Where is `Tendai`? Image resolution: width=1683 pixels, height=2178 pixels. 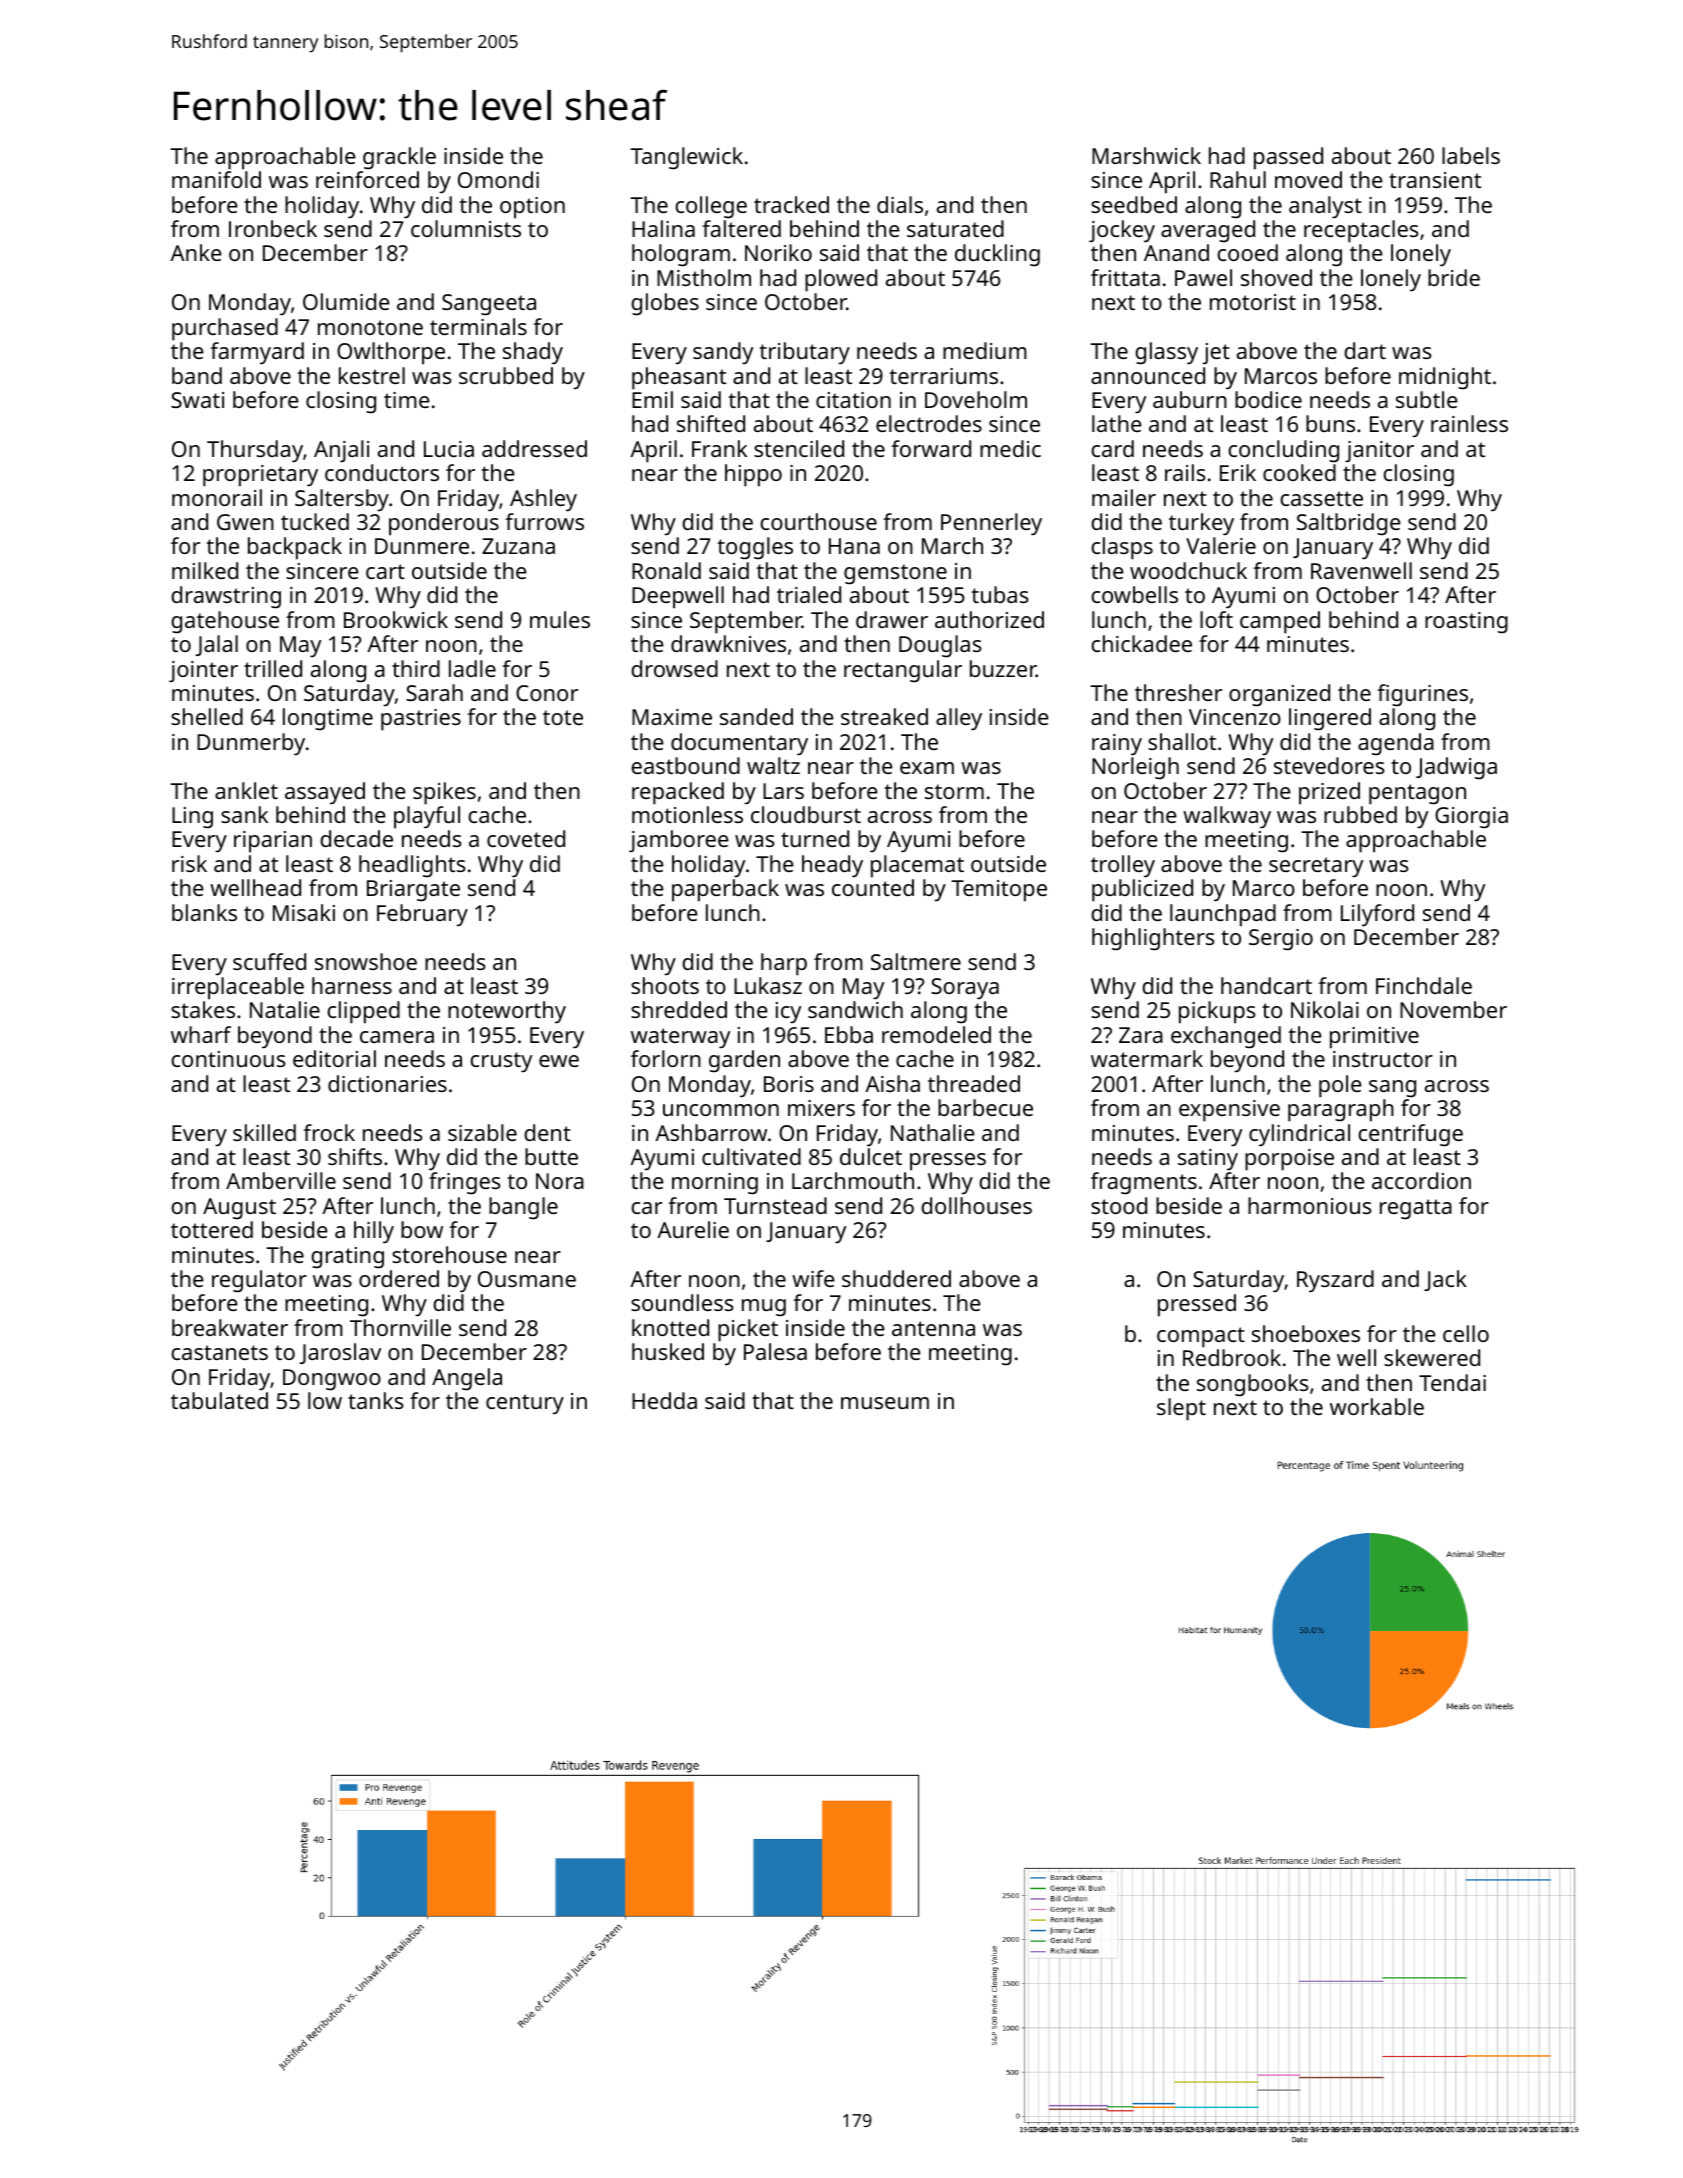
Tendai is located at coordinates (1452, 1382).
